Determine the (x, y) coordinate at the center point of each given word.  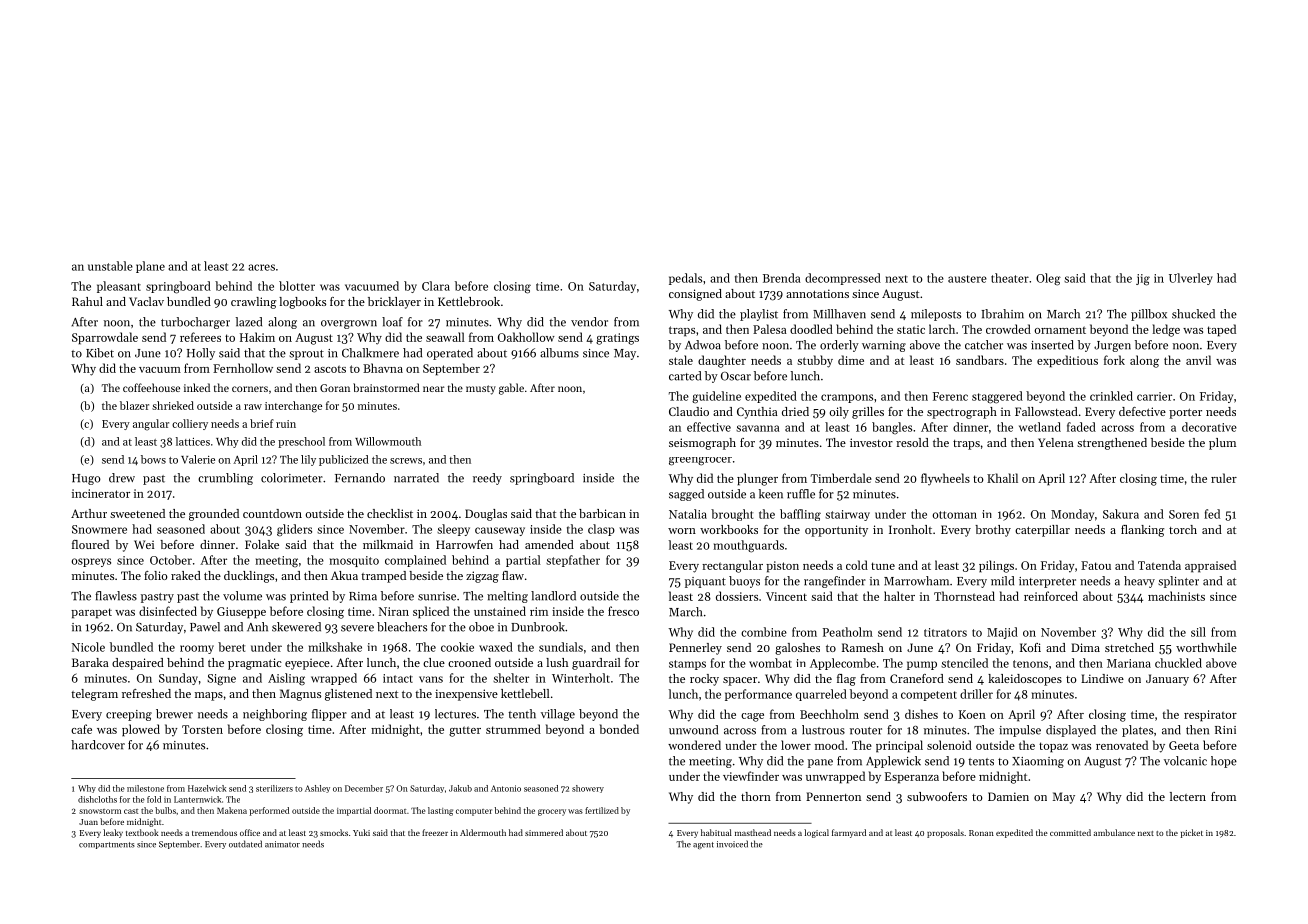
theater (1010, 278)
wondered (694, 745)
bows (153, 459)
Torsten (202, 729)
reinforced (1051, 596)
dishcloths (97, 799)
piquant (705, 582)
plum (1222, 444)
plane (150, 267)
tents (981, 762)
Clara (436, 286)
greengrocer (700, 461)
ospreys (91, 562)
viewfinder (751, 776)
